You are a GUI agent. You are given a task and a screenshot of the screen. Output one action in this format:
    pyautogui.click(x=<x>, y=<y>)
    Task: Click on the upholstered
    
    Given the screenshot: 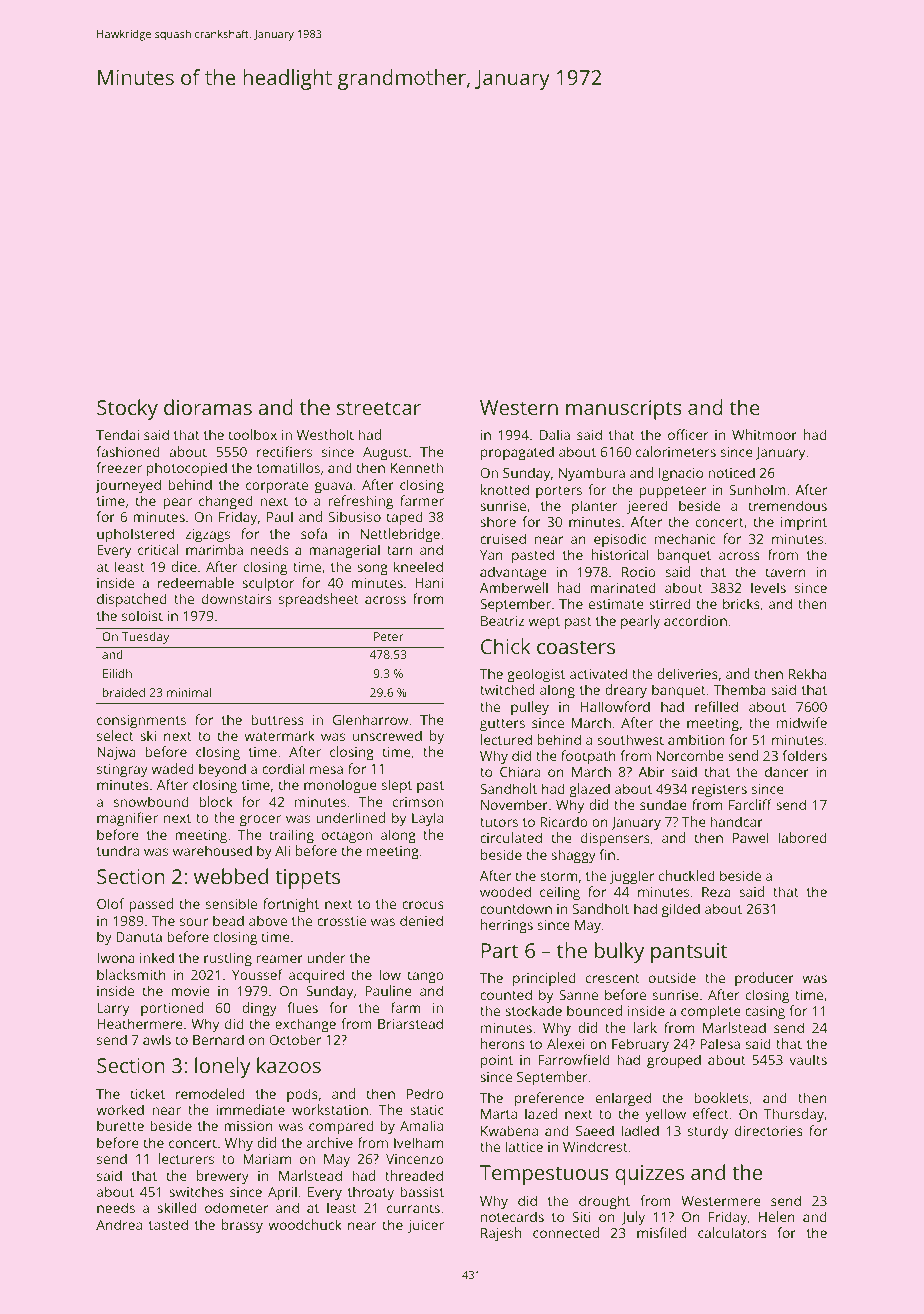 What is the action you would take?
    pyautogui.click(x=135, y=535)
